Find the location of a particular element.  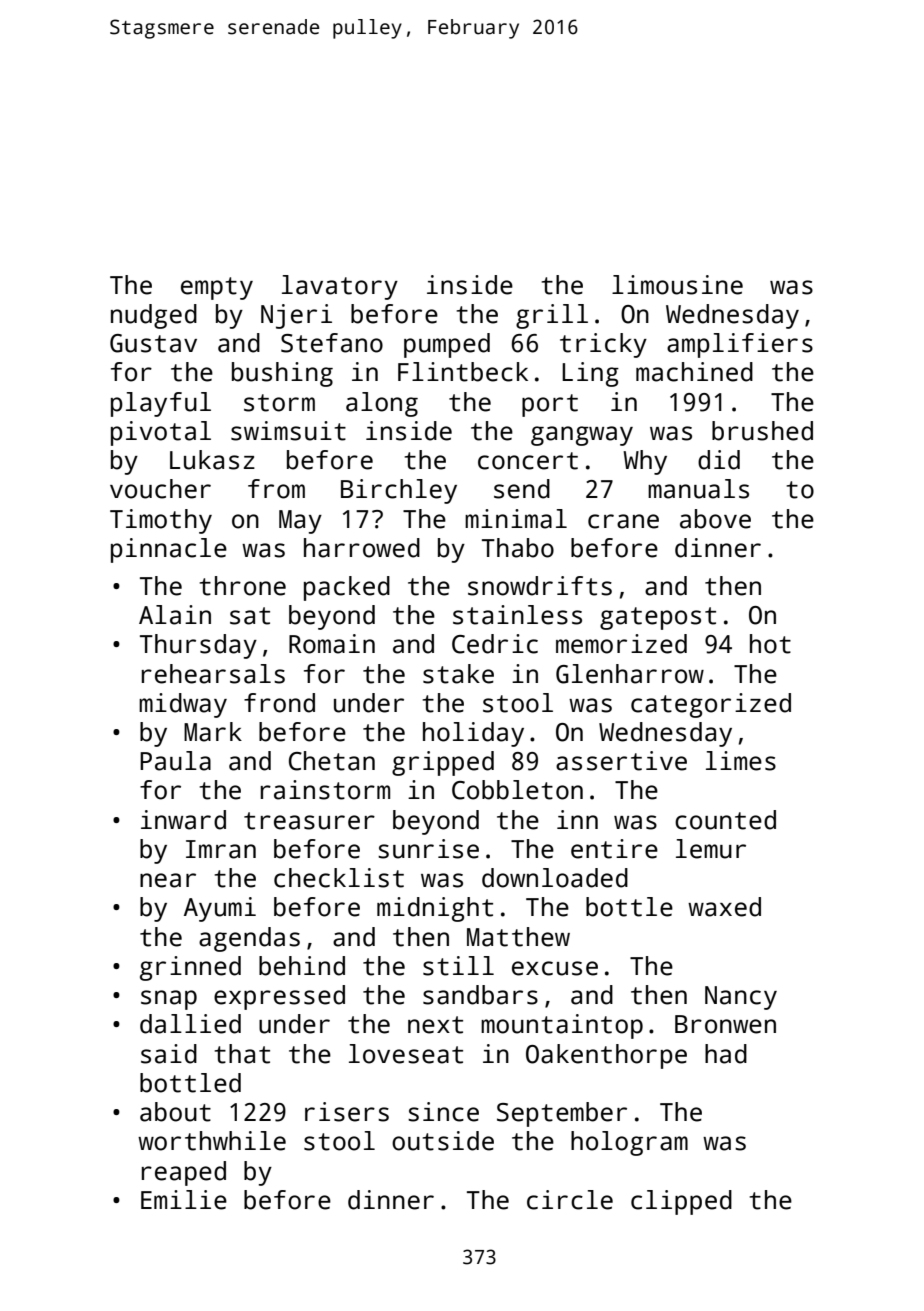

limousine is located at coordinates (677, 285).
